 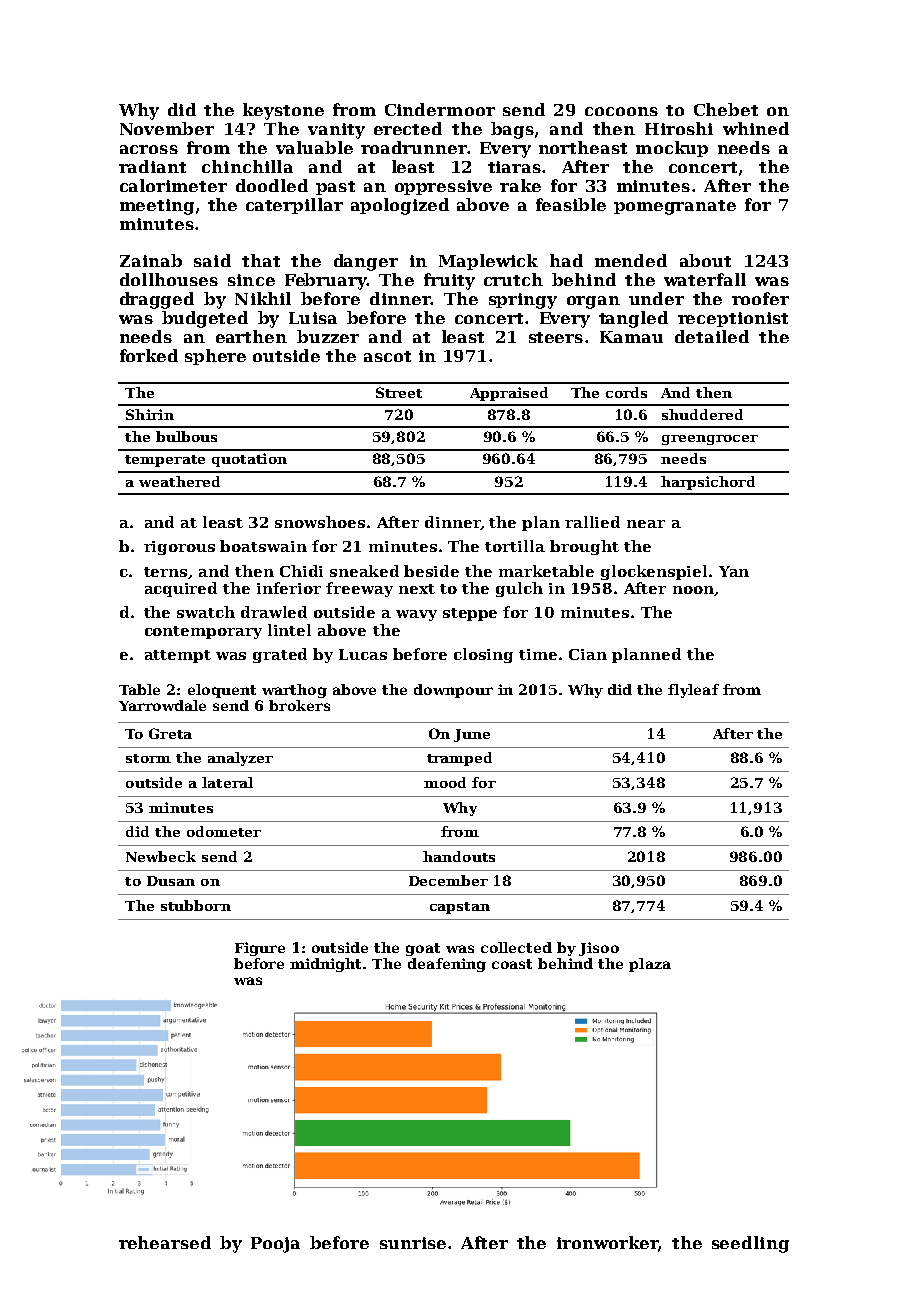 I want to click on collected, so click(x=516, y=947).
